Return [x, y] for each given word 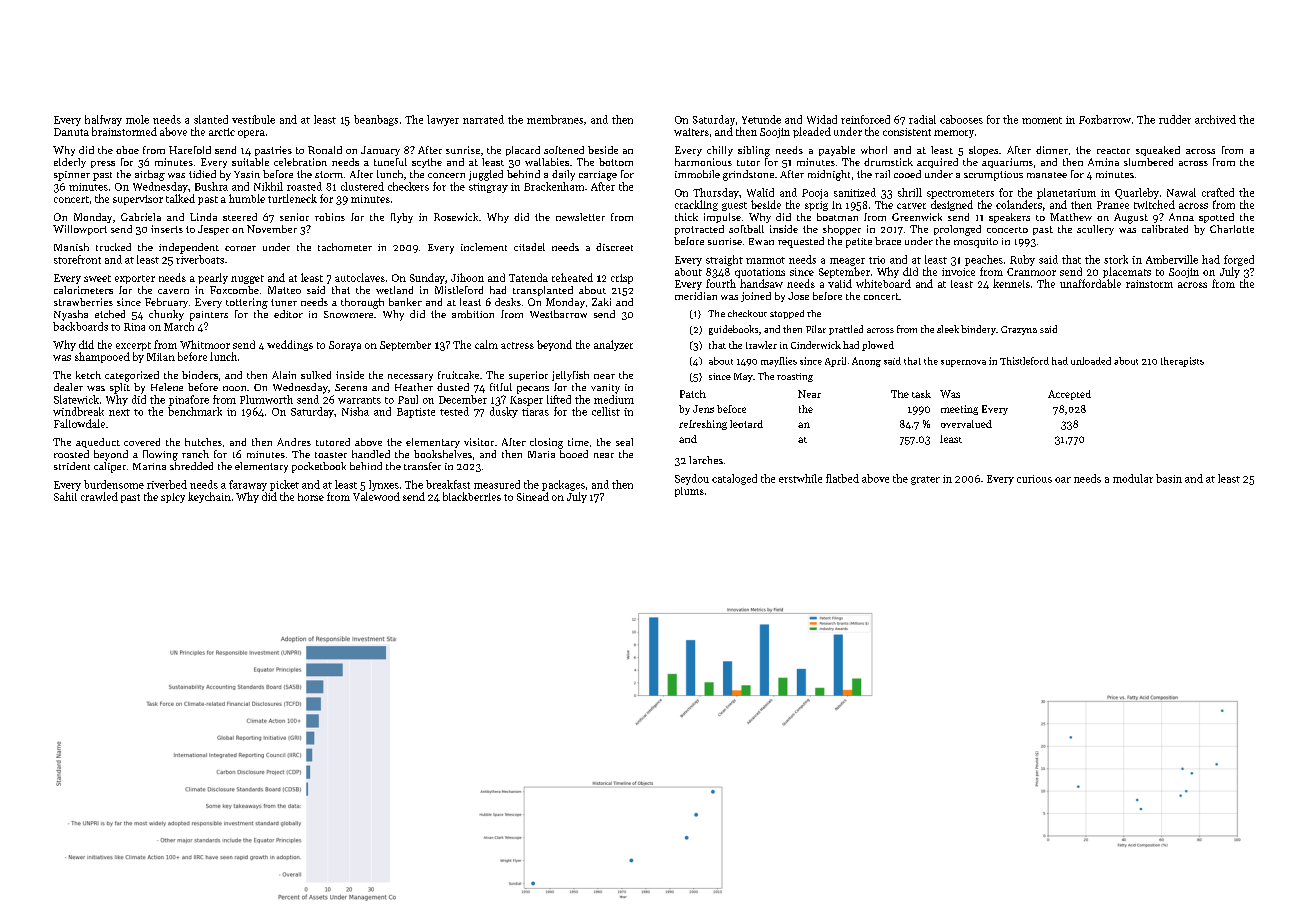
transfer [422, 466]
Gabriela [141, 217]
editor [288, 314]
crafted [1218, 192]
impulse [722, 218]
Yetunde [761, 119]
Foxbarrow [1105, 119]
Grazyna [1019, 330]
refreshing [703, 425]
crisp [622, 279]
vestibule [253, 119]
